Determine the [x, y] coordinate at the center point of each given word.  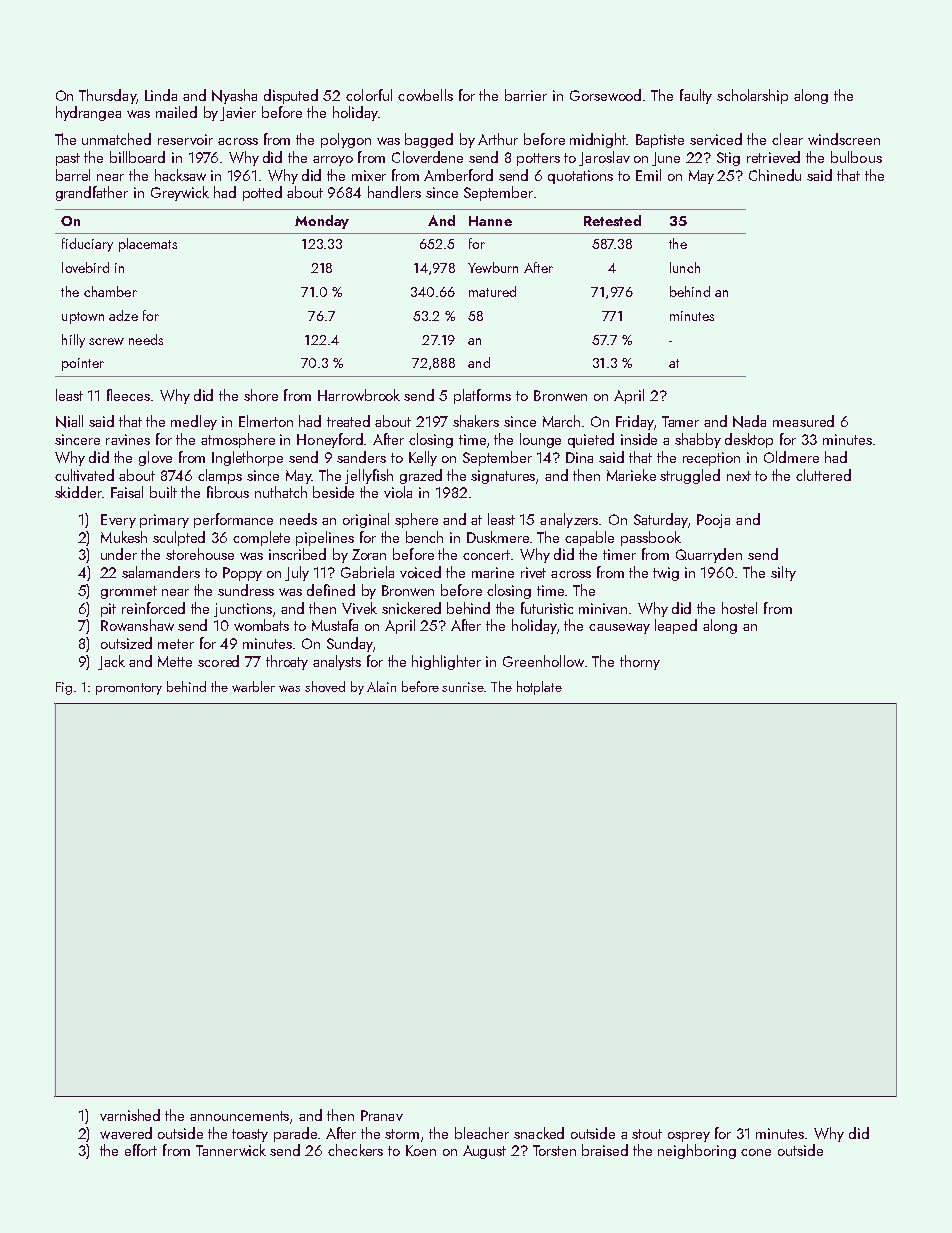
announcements [240, 1117]
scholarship [752, 96]
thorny [640, 662]
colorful [369, 95]
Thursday [107, 96]
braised [605, 1150]
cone [756, 1152]
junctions [243, 610]
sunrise [463, 687]
